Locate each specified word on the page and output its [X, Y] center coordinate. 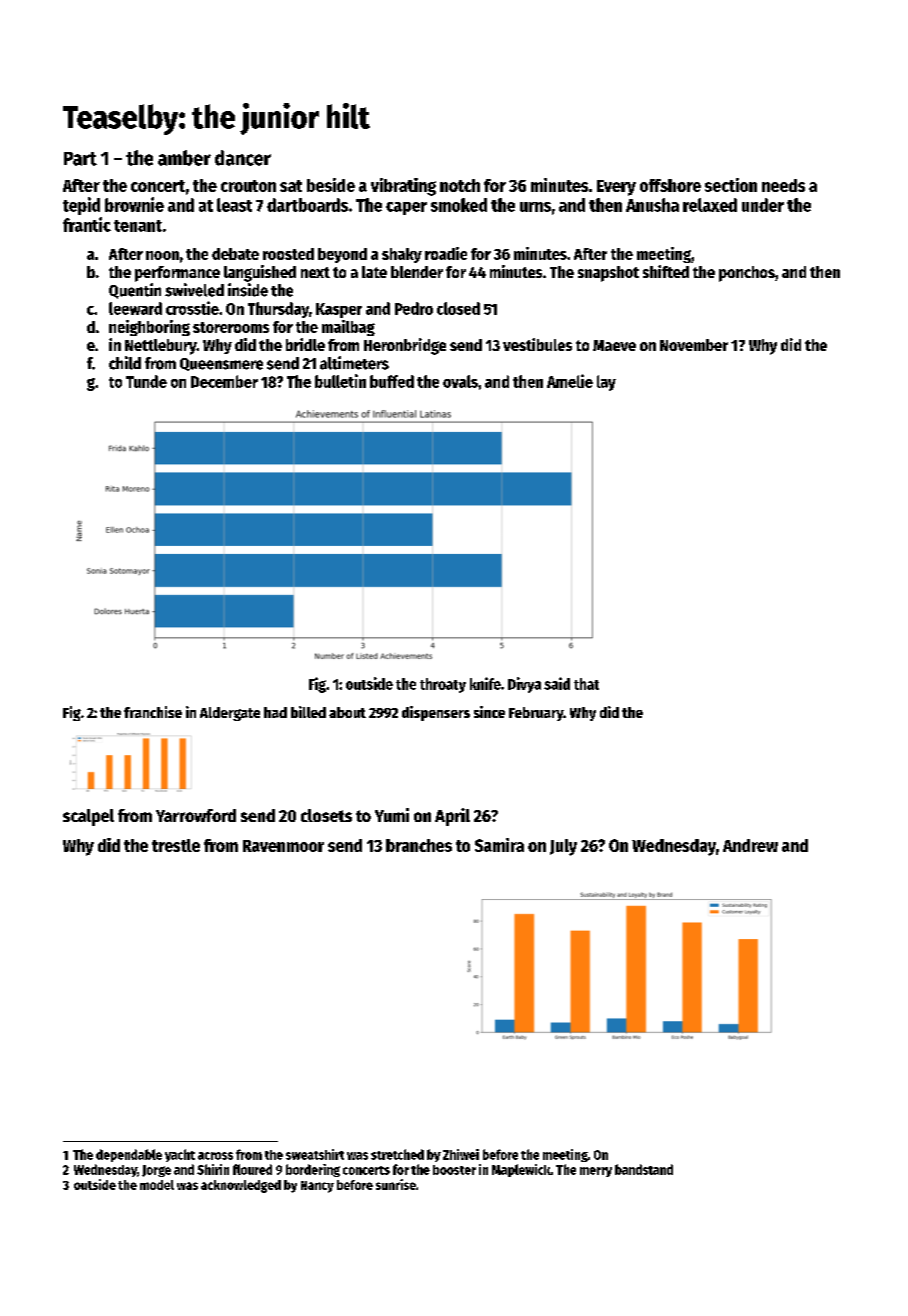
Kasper [339, 310]
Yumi [392, 815]
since [489, 712]
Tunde [146, 381]
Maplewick [521, 1170]
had [275, 712]
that [586, 684]
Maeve [614, 345]
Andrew [750, 845]
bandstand [644, 1169]
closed [458, 308]
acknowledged [241, 1186]
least [234, 205]
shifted [666, 271]
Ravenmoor [283, 846]
